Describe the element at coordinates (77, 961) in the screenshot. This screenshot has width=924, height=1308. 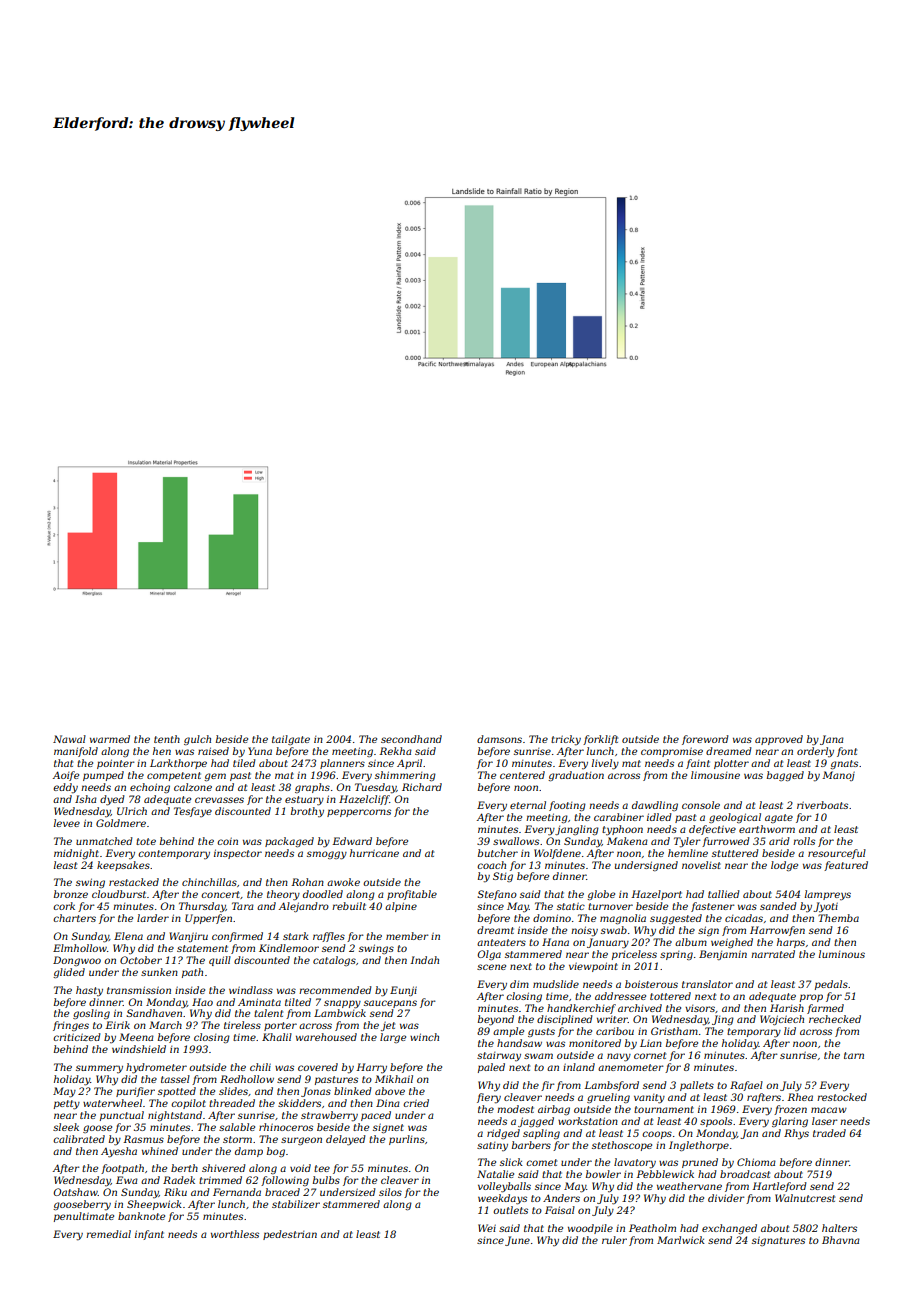
I see `Dongwoo` at that location.
